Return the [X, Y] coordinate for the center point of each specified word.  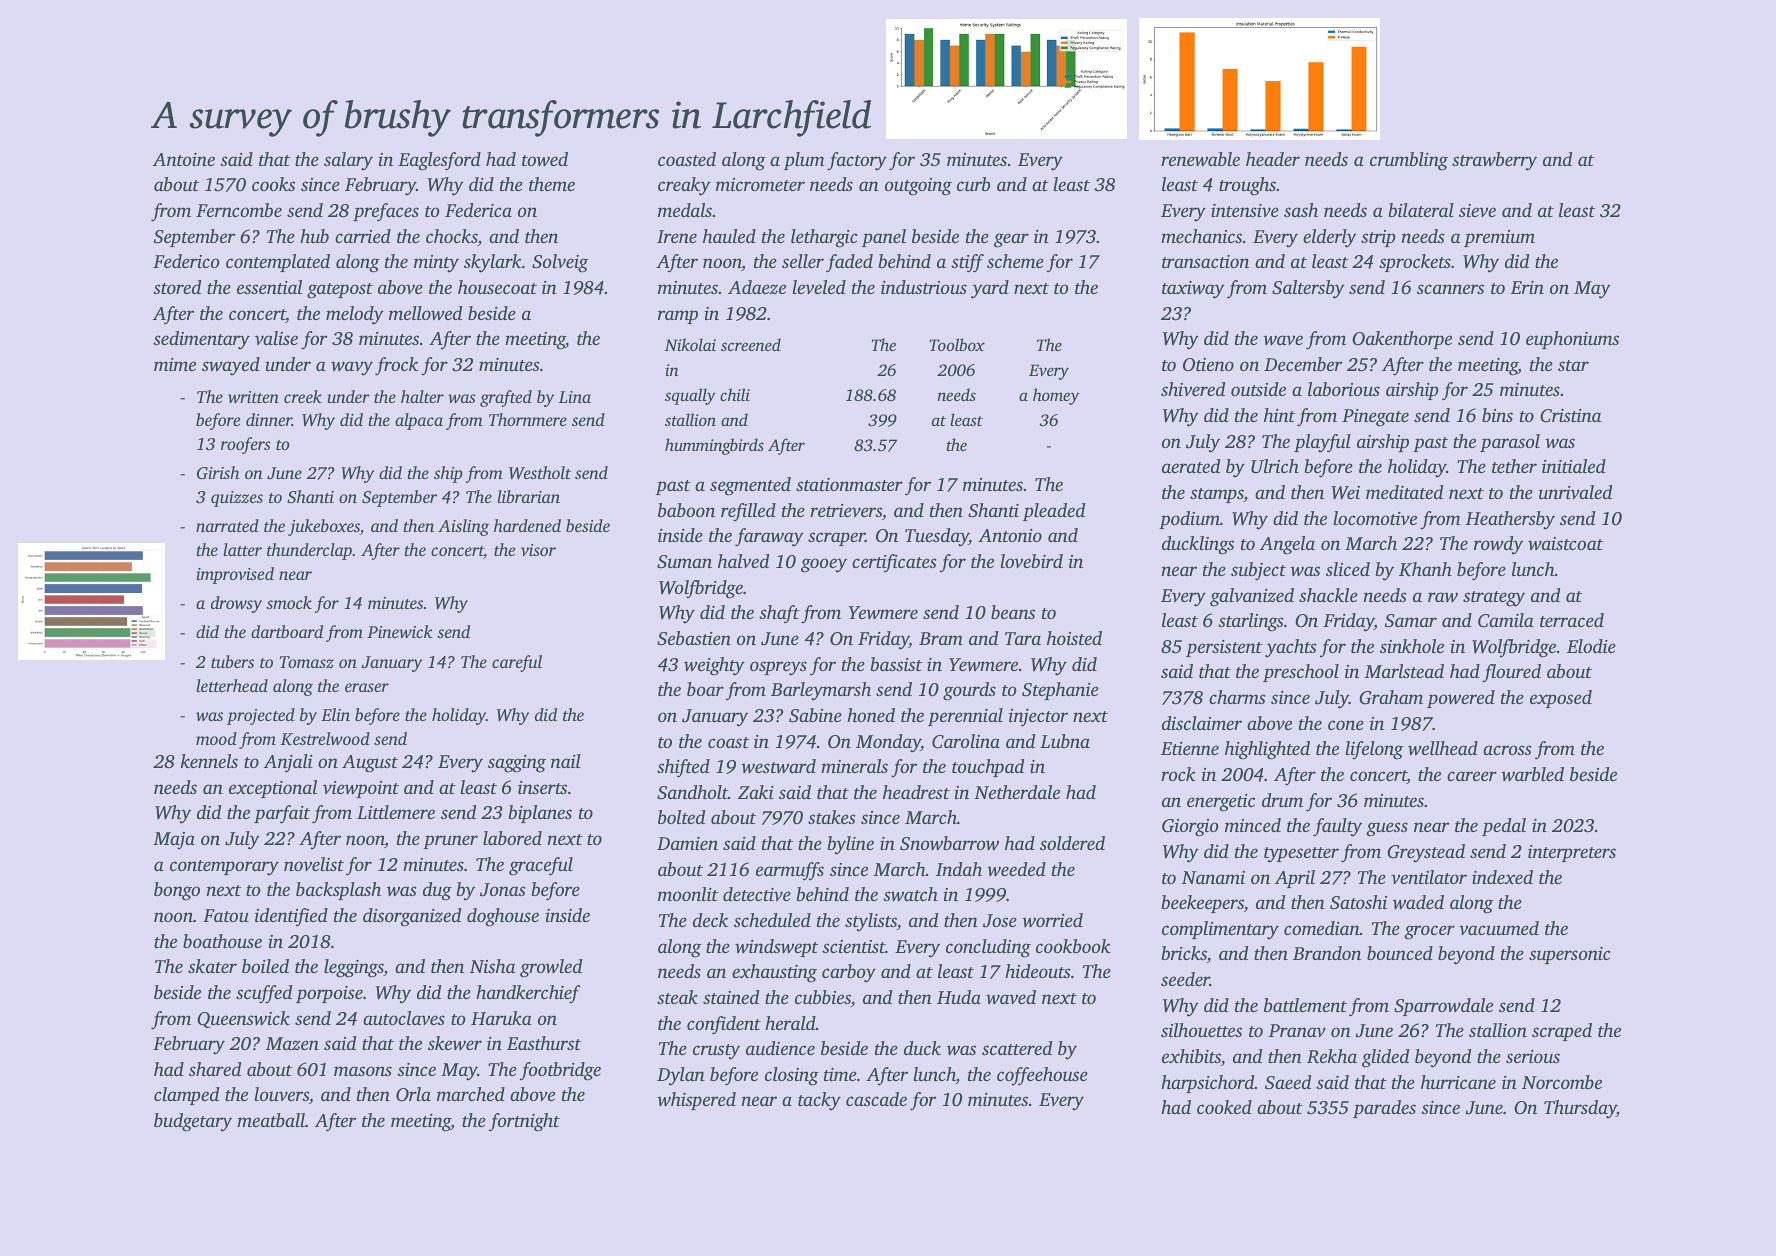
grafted [506, 398]
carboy [849, 973]
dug [437, 891]
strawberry [1494, 161]
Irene [677, 236]
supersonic [1569, 955]
